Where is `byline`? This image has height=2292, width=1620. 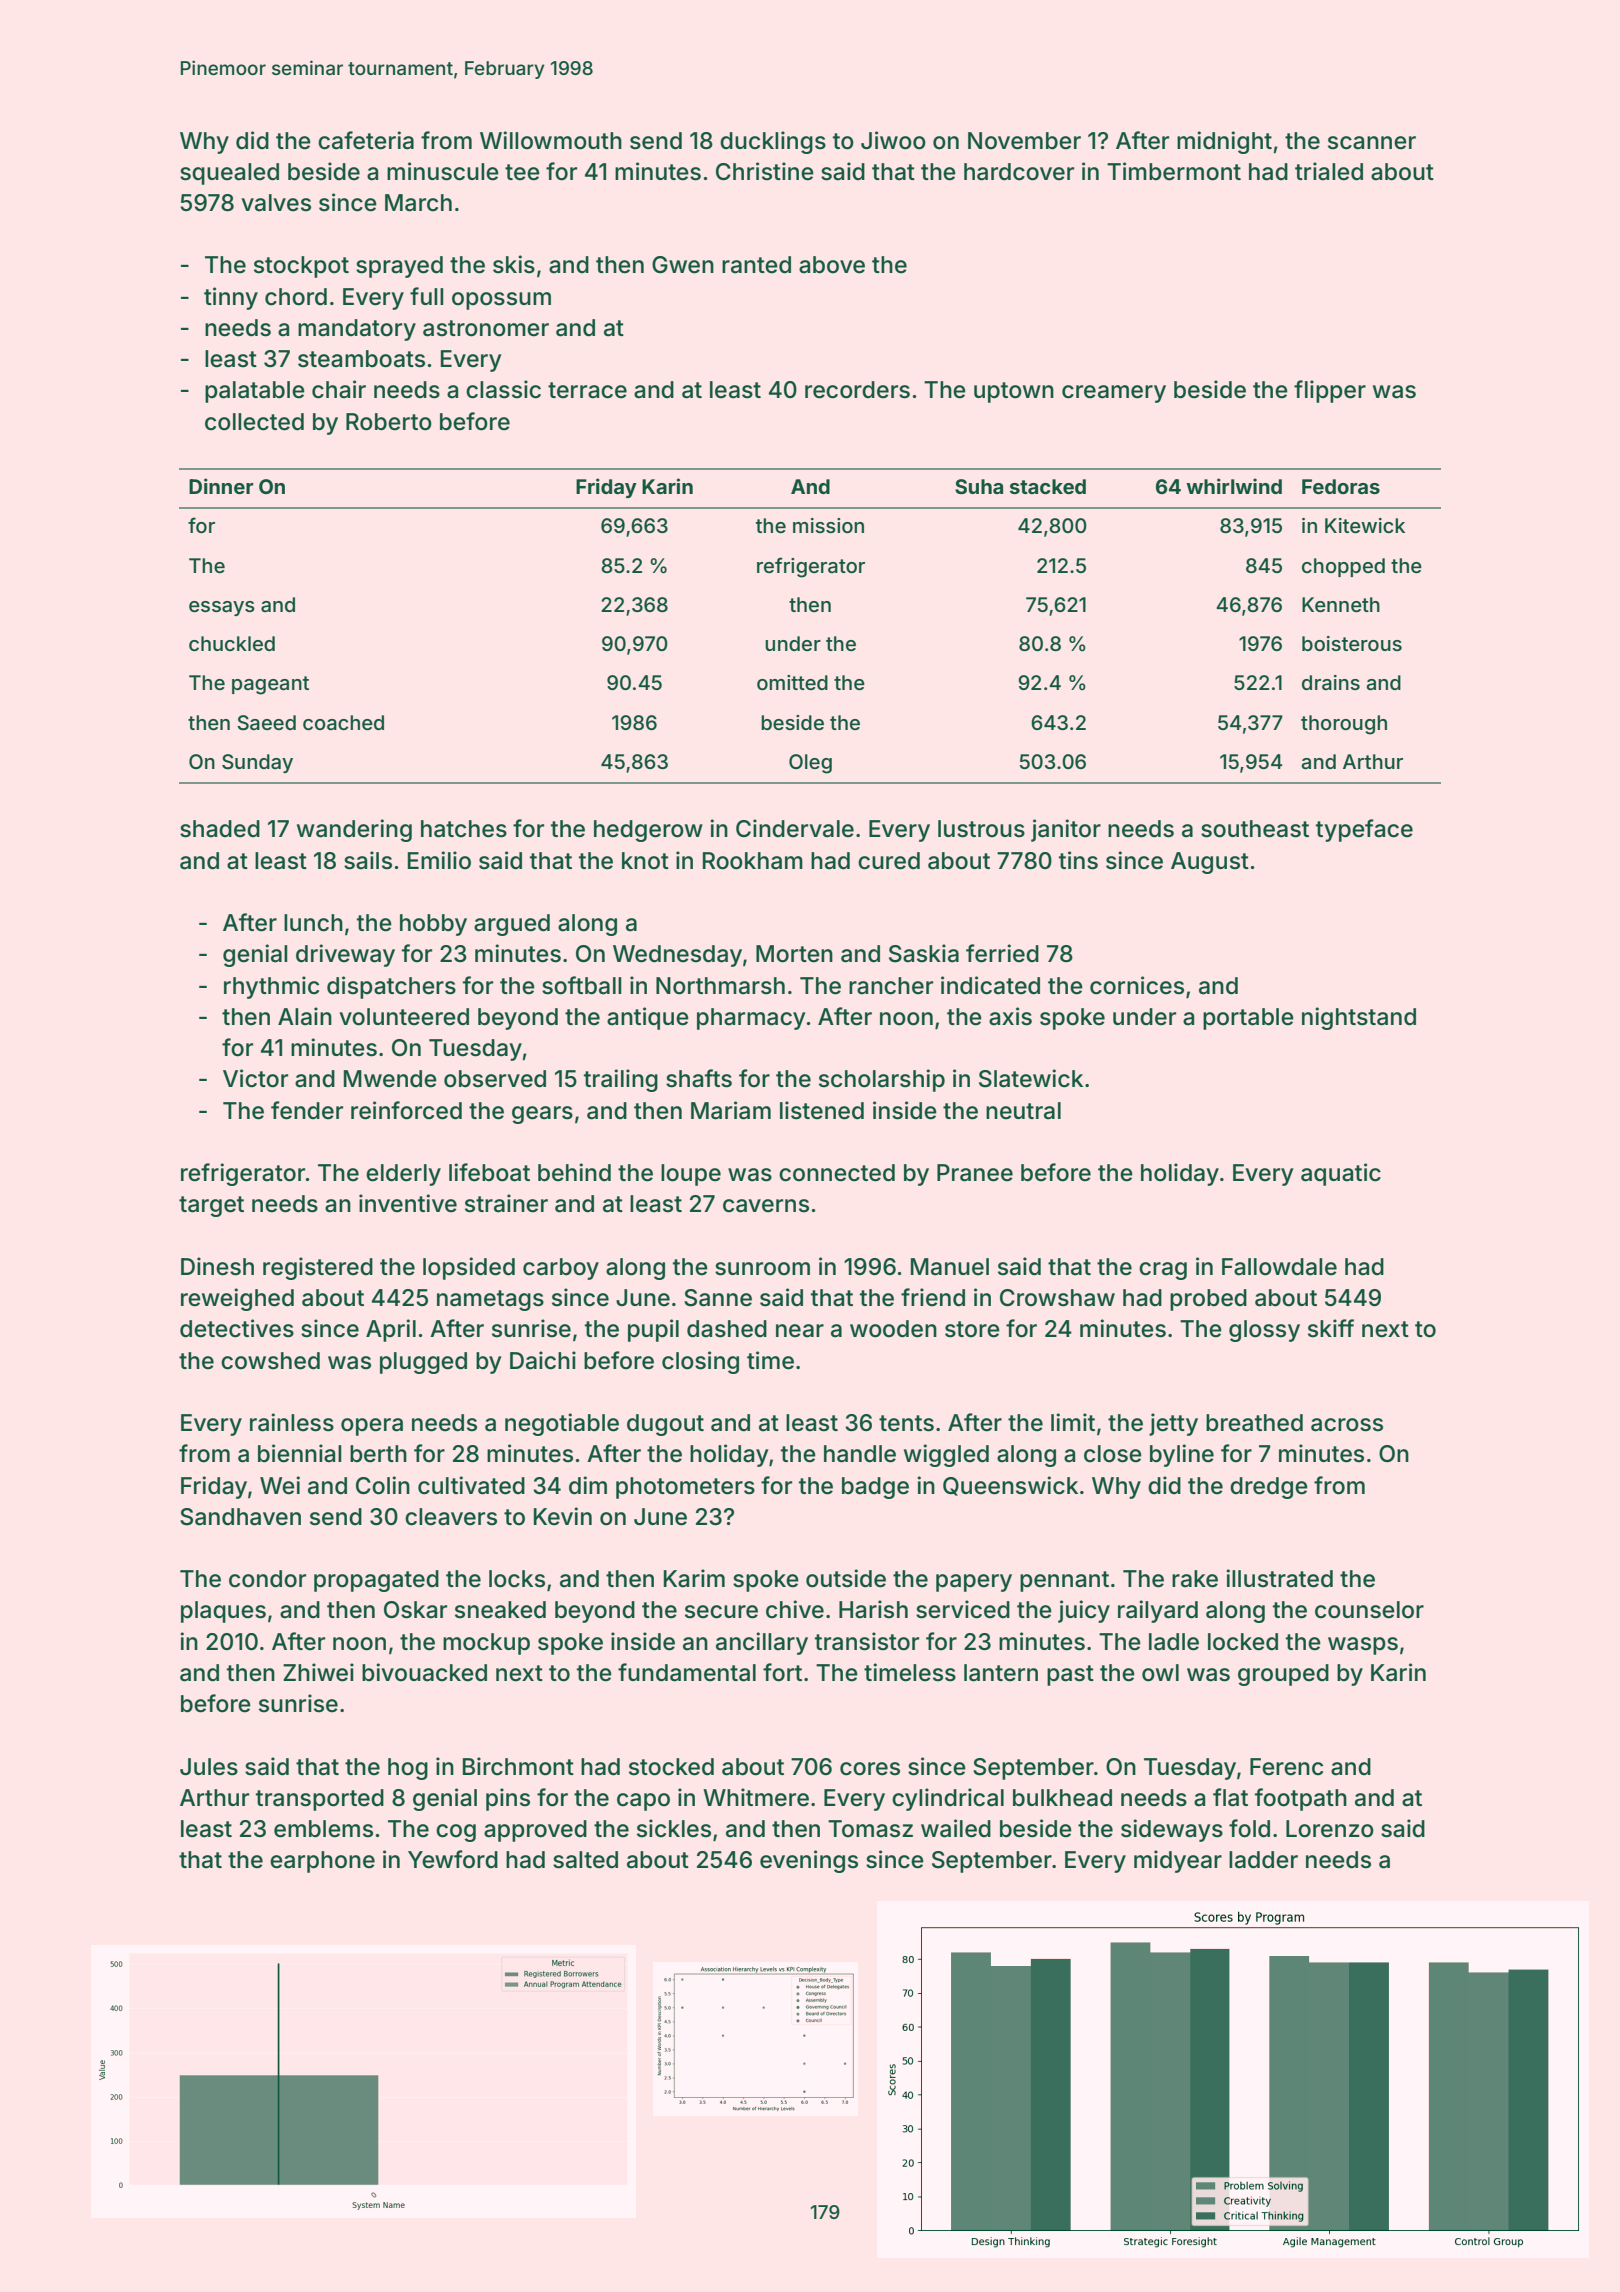 byline is located at coordinates (1182, 1455).
